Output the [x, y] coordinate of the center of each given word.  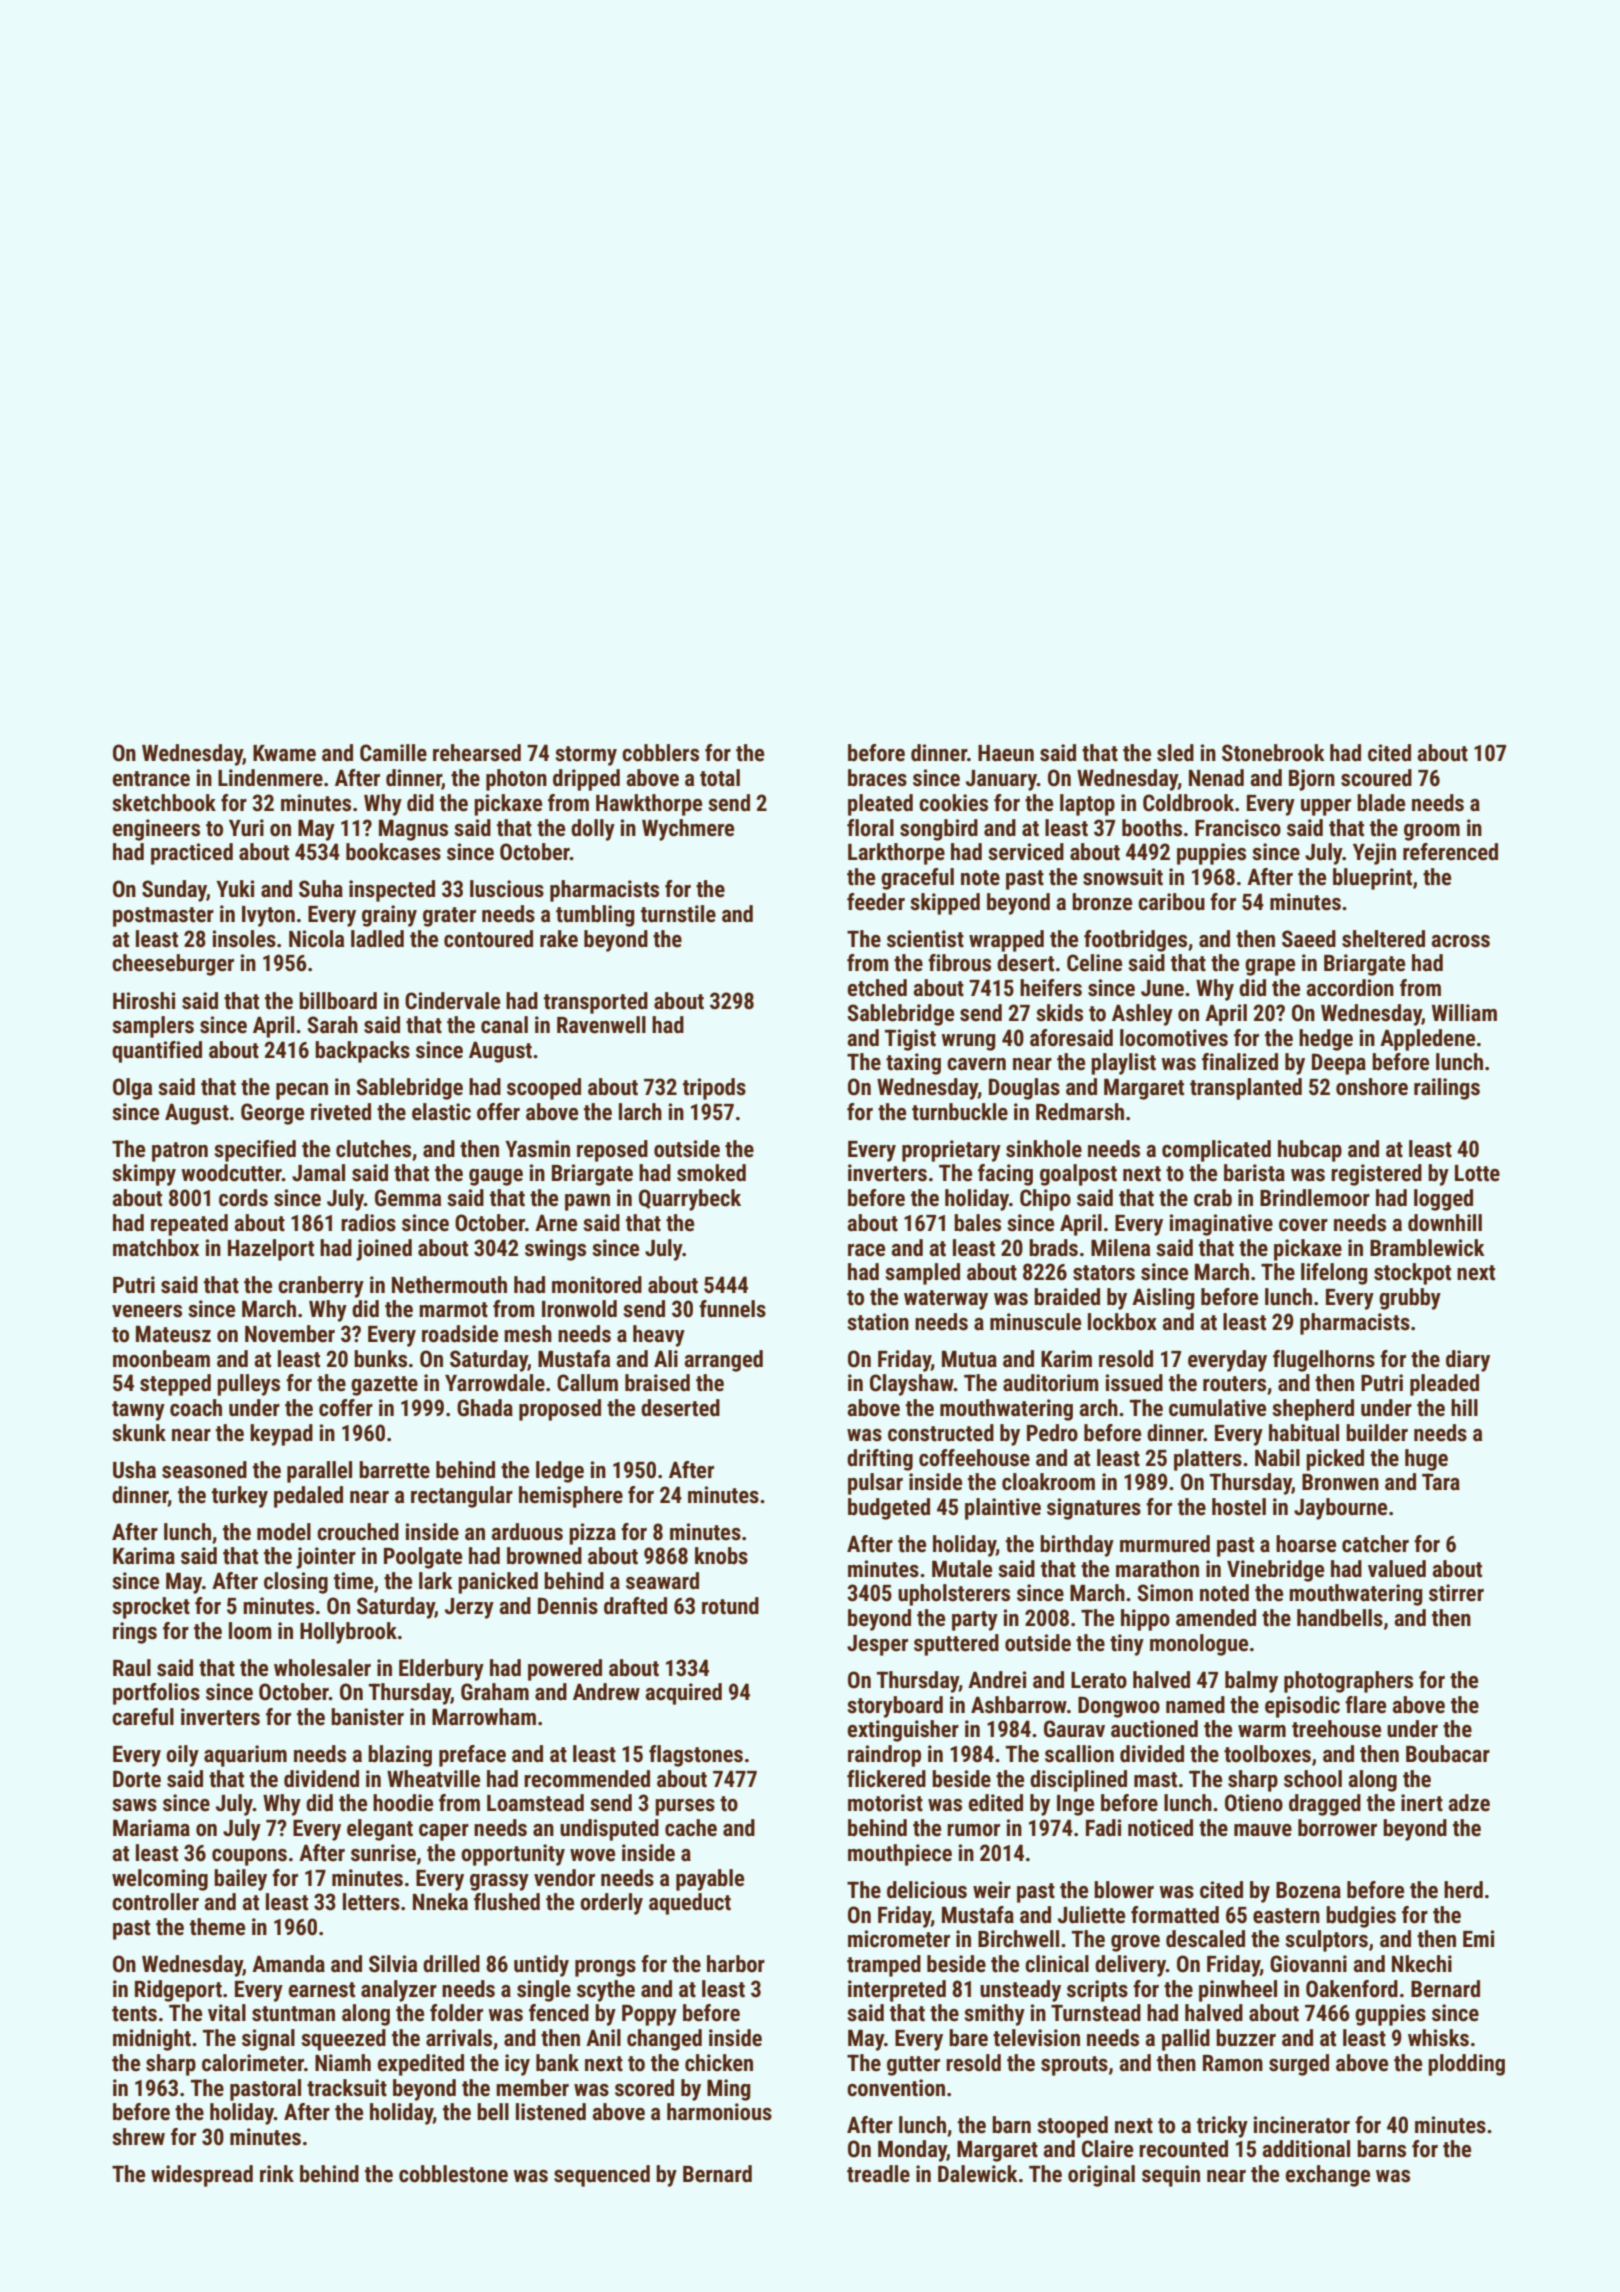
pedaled [308, 1497]
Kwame [284, 753]
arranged [723, 1361]
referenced [1450, 852]
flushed [507, 1902]
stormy [586, 756]
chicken [719, 2063]
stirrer [1456, 1593]
